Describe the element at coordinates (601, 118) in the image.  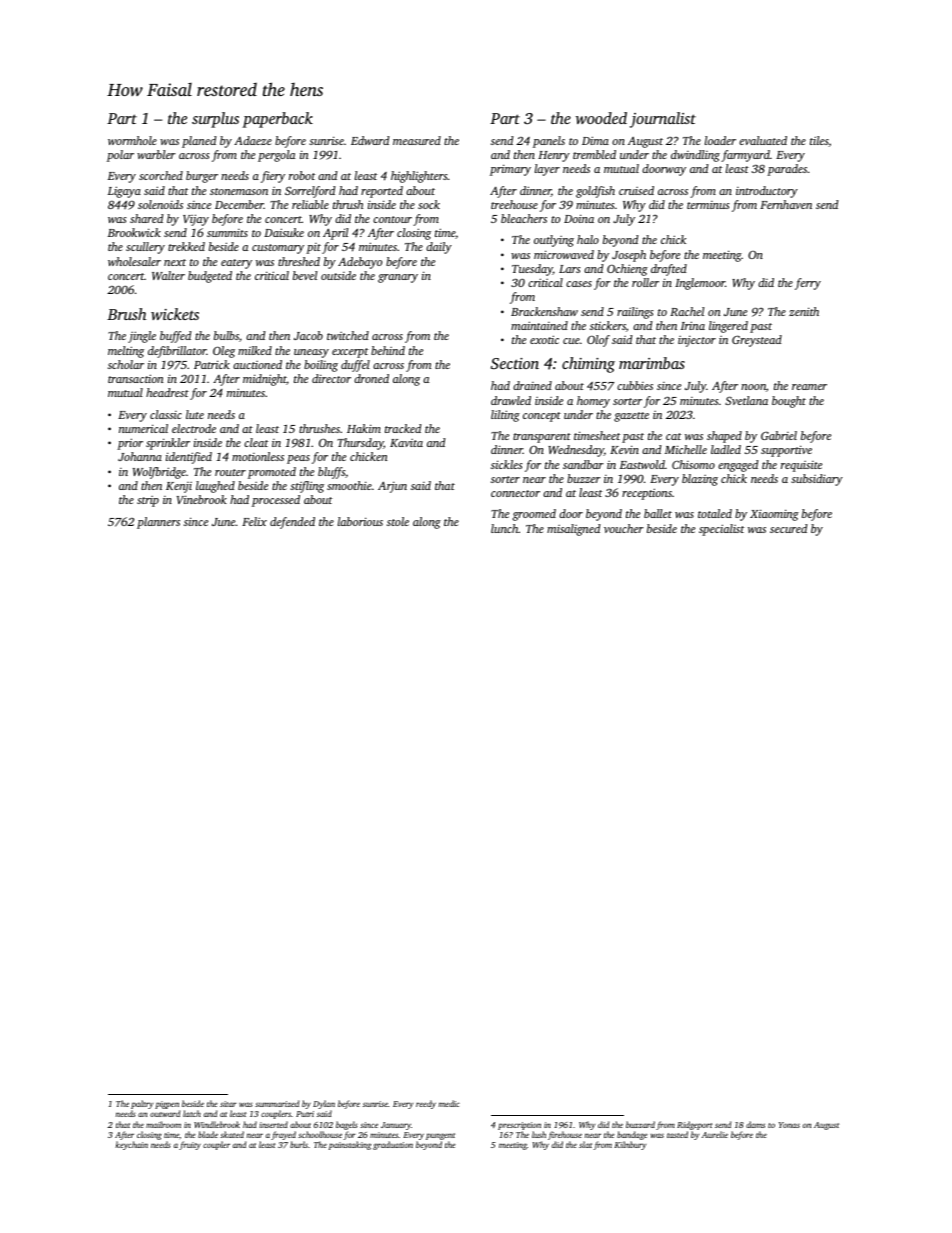
I see `wooded` at that location.
